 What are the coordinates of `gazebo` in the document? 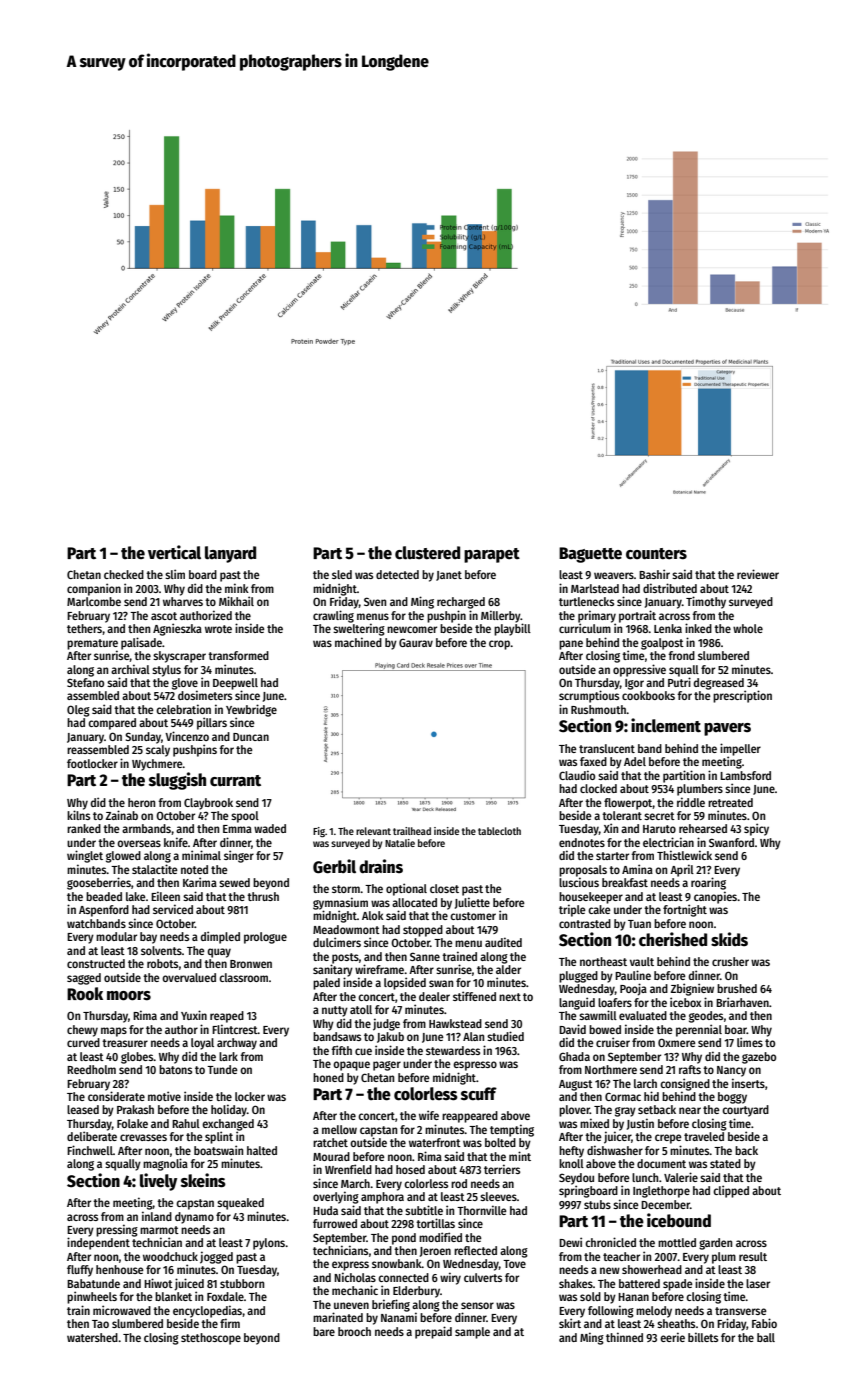 It's located at (759, 1058).
